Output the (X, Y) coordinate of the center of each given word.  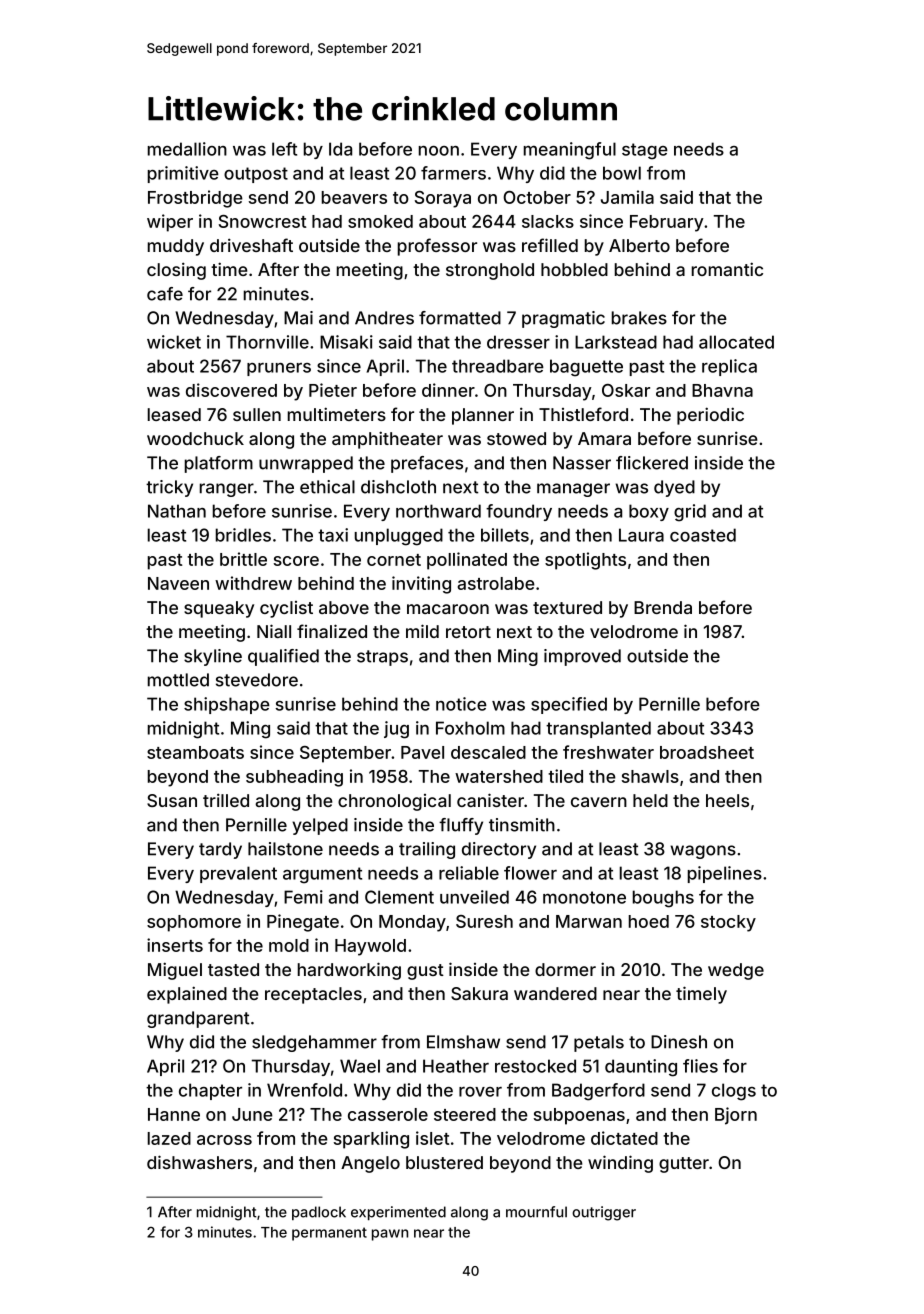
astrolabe (496, 583)
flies (700, 1066)
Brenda (663, 607)
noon (439, 151)
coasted (703, 535)
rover (480, 1092)
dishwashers (199, 1162)
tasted (233, 969)
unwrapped (306, 464)
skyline (213, 657)
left (284, 149)
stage (645, 151)
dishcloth (398, 487)
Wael (360, 1066)
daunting (641, 1068)
